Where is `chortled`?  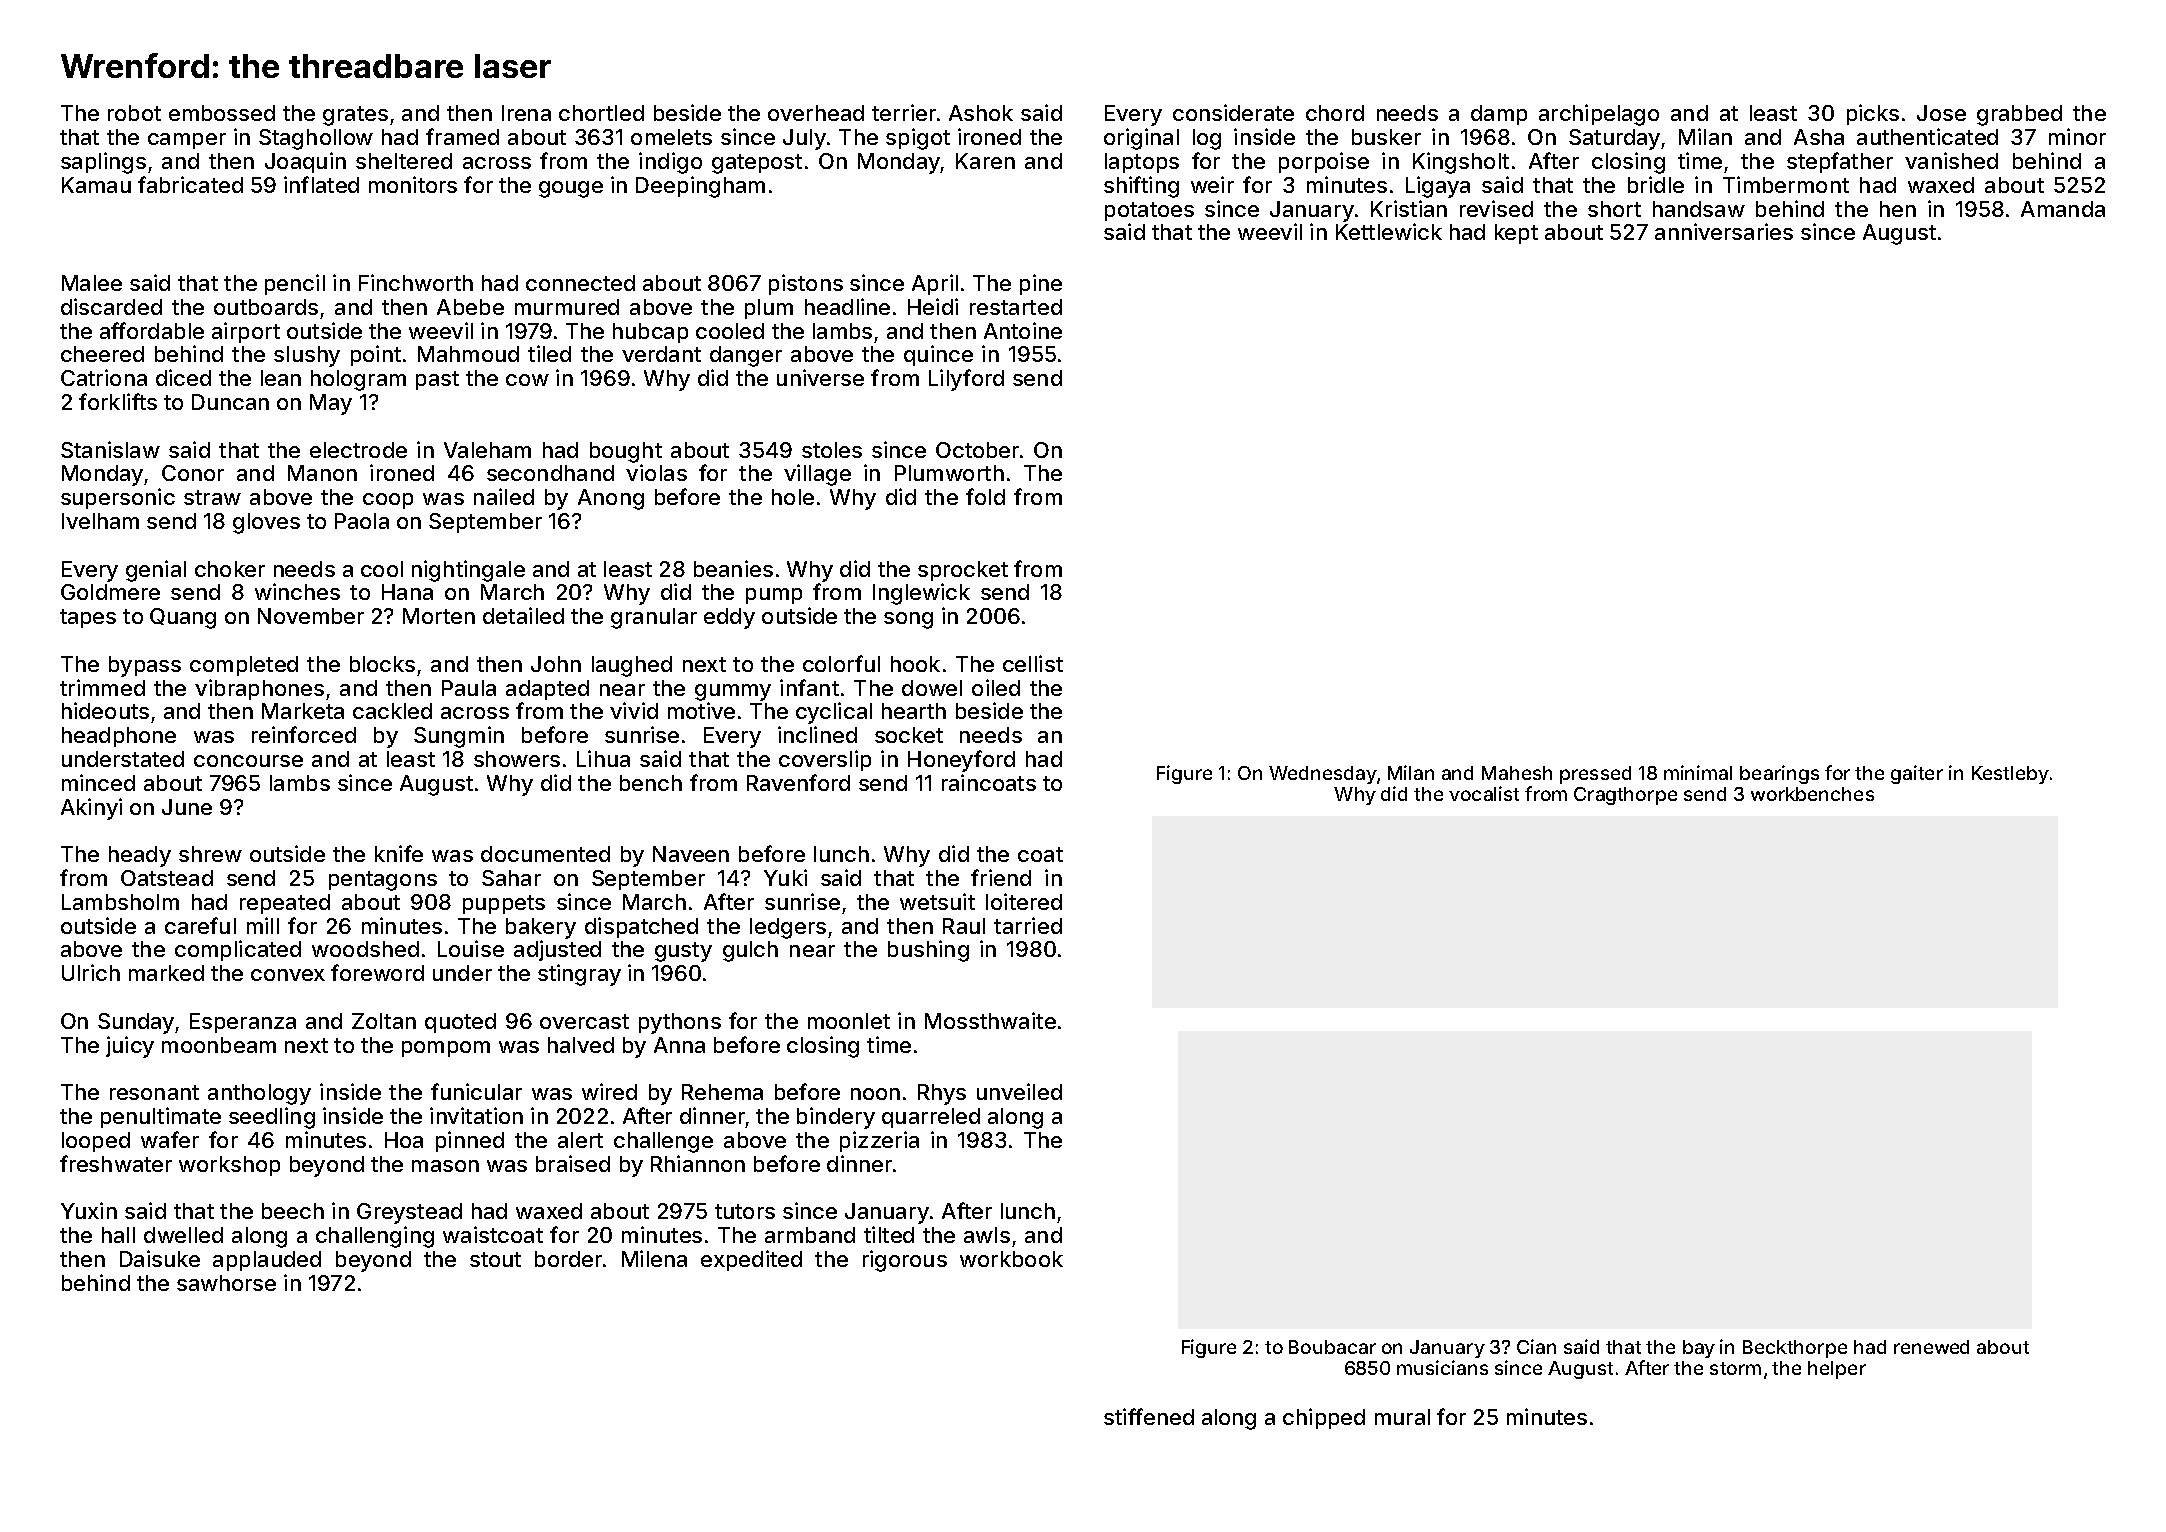
chortled is located at coordinates (601, 113).
